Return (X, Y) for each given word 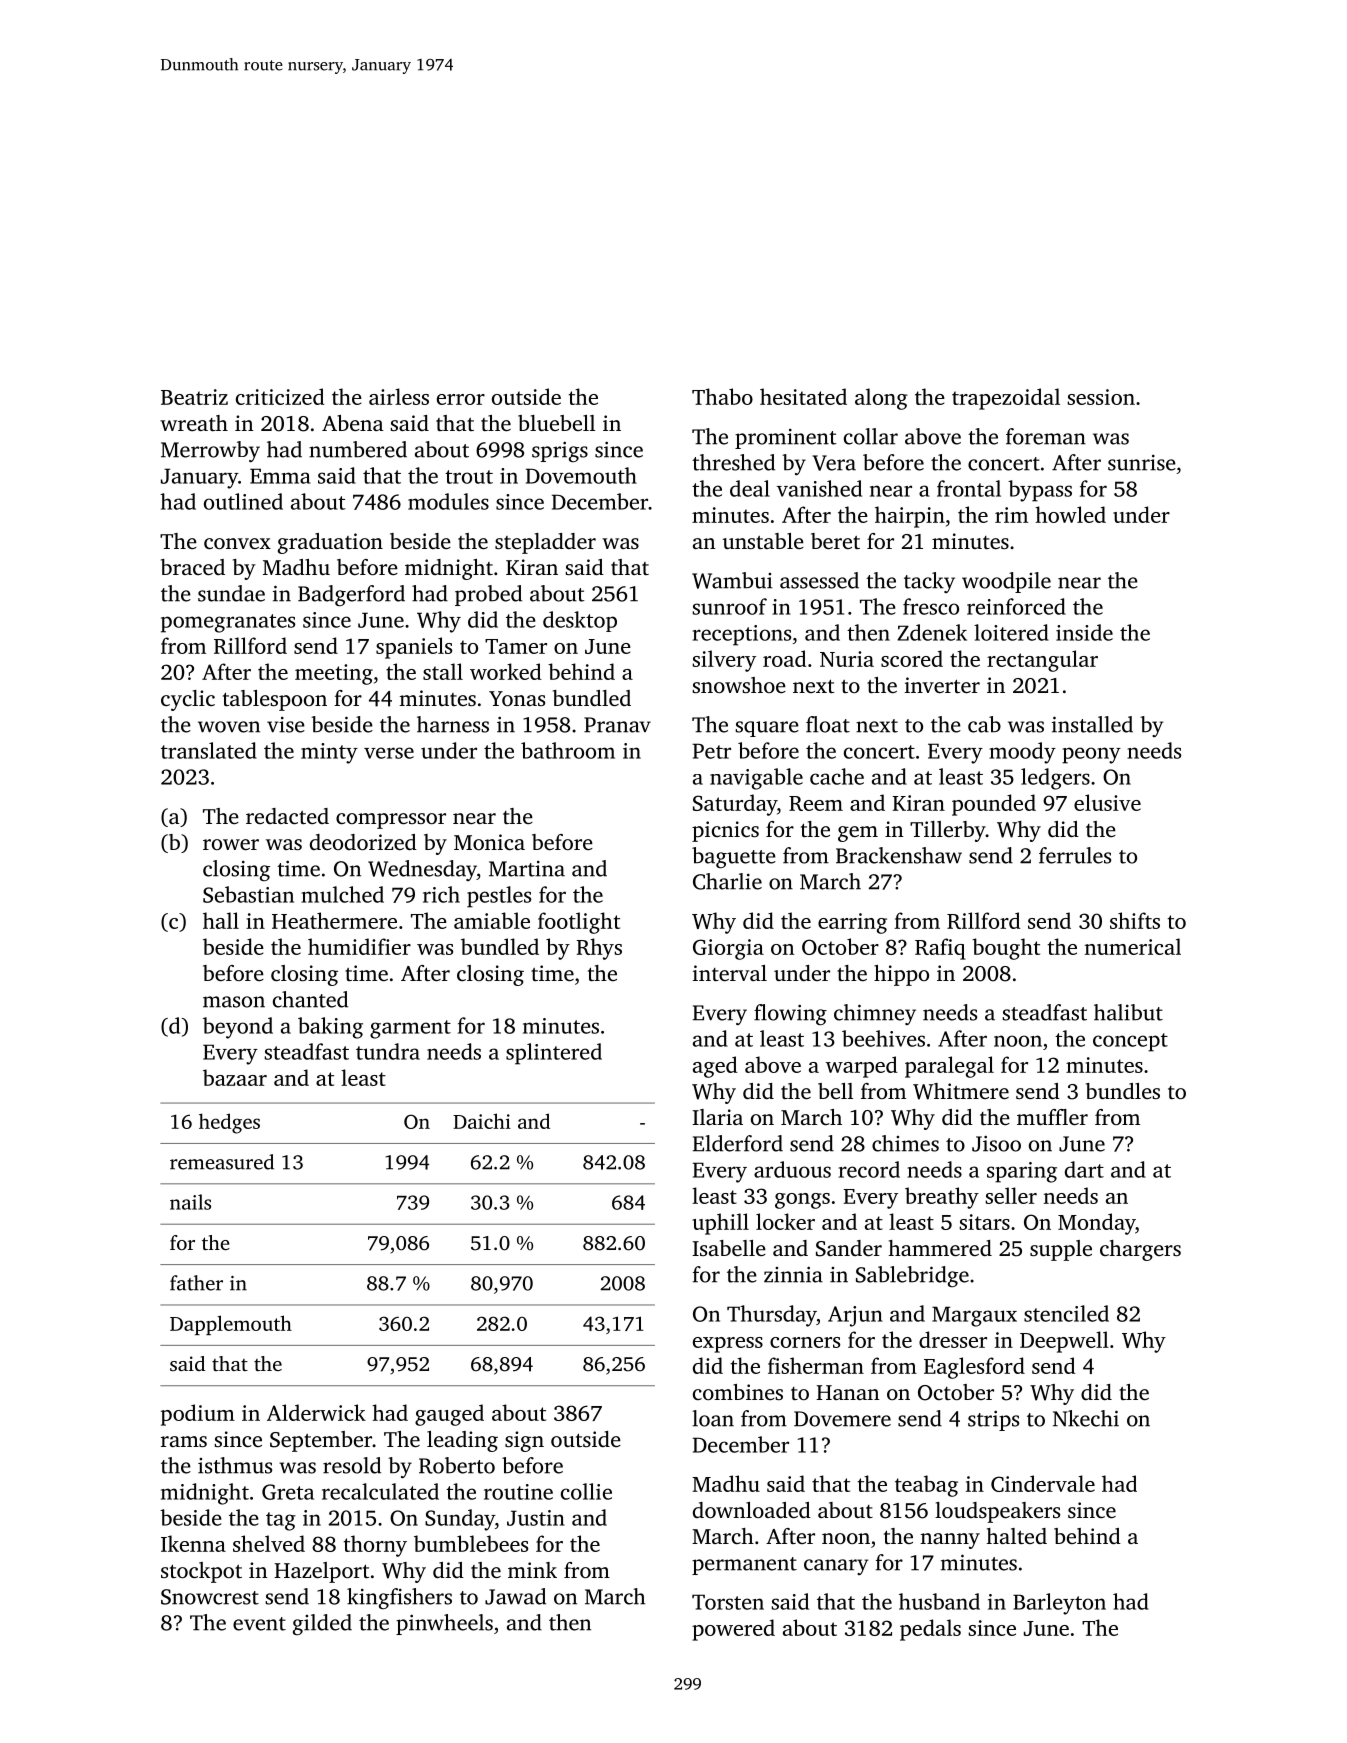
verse (389, 753)
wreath (194, 423)
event (259, 1624)
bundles (1123, 1091)
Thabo (722, 396)
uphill (720, 1224)
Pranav (617, 725)
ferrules (1075, 855)
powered (733, 1630)
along (881, 399)
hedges (229, 1123)
